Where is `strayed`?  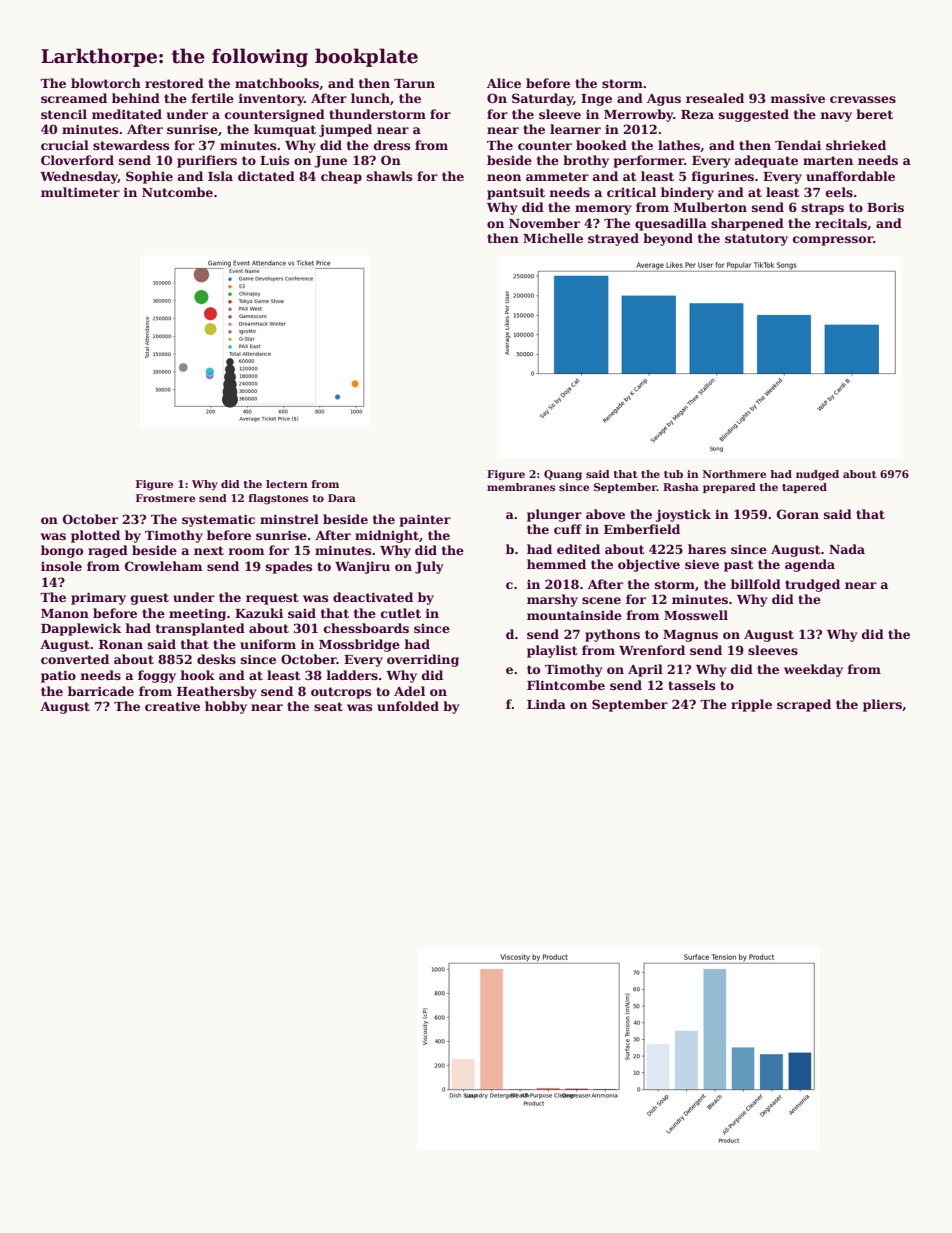
strayed is located at coordinates (613, 239).
